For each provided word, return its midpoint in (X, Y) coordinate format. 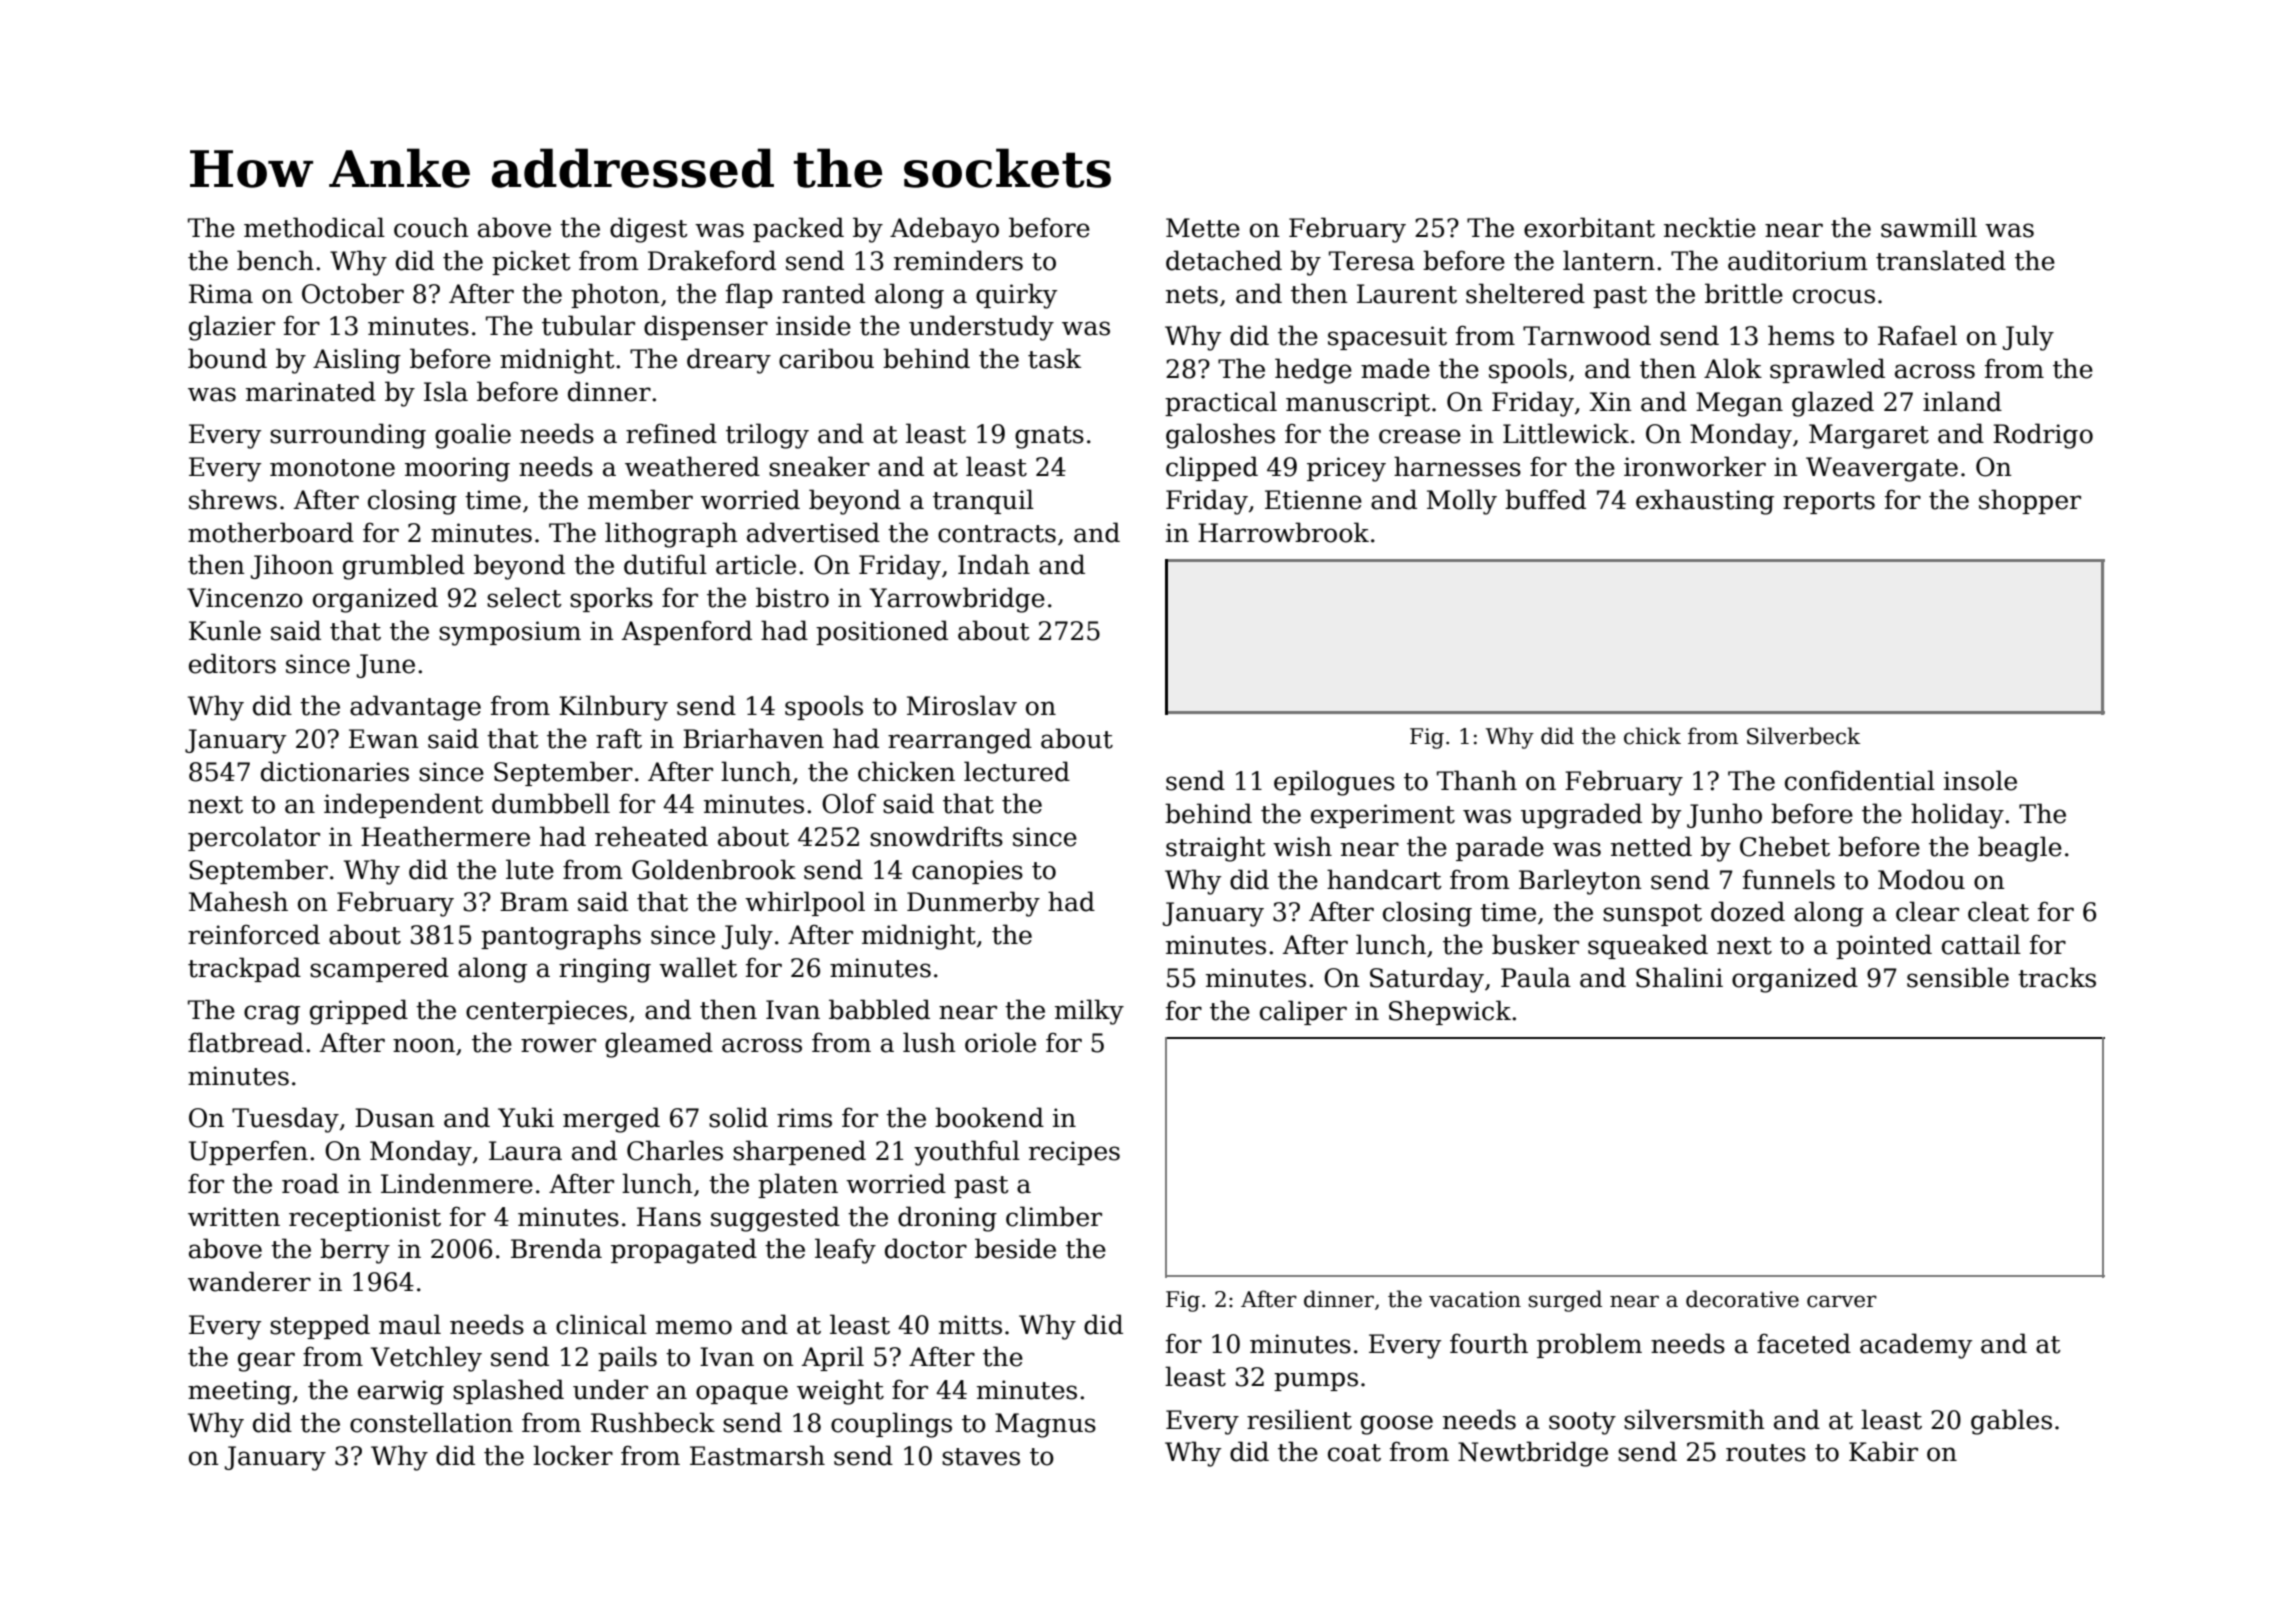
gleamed (659, 1045)
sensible (1958, 977)
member (640, 499)
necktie (1710, 227)
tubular (588, 325)
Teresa (1372, 261)
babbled (879, 1009)
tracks (2057, 977)
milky (1089, 1012)
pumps (1316, 1381)
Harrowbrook (1283, 532)
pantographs (561, 937)
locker (573, 1455)
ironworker (1695, 466)
